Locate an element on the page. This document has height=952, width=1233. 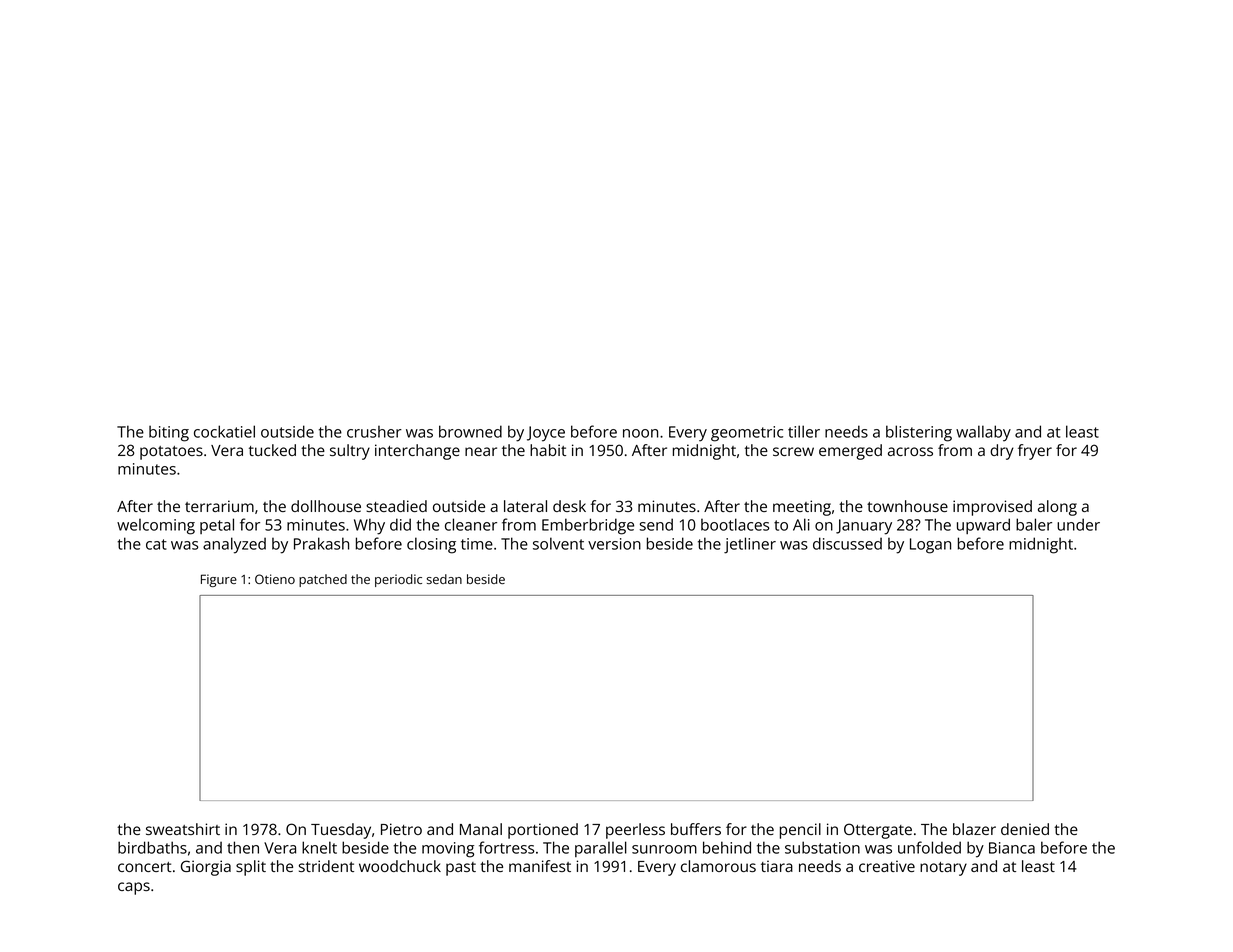
habit is located at coordinates (548, 450).
